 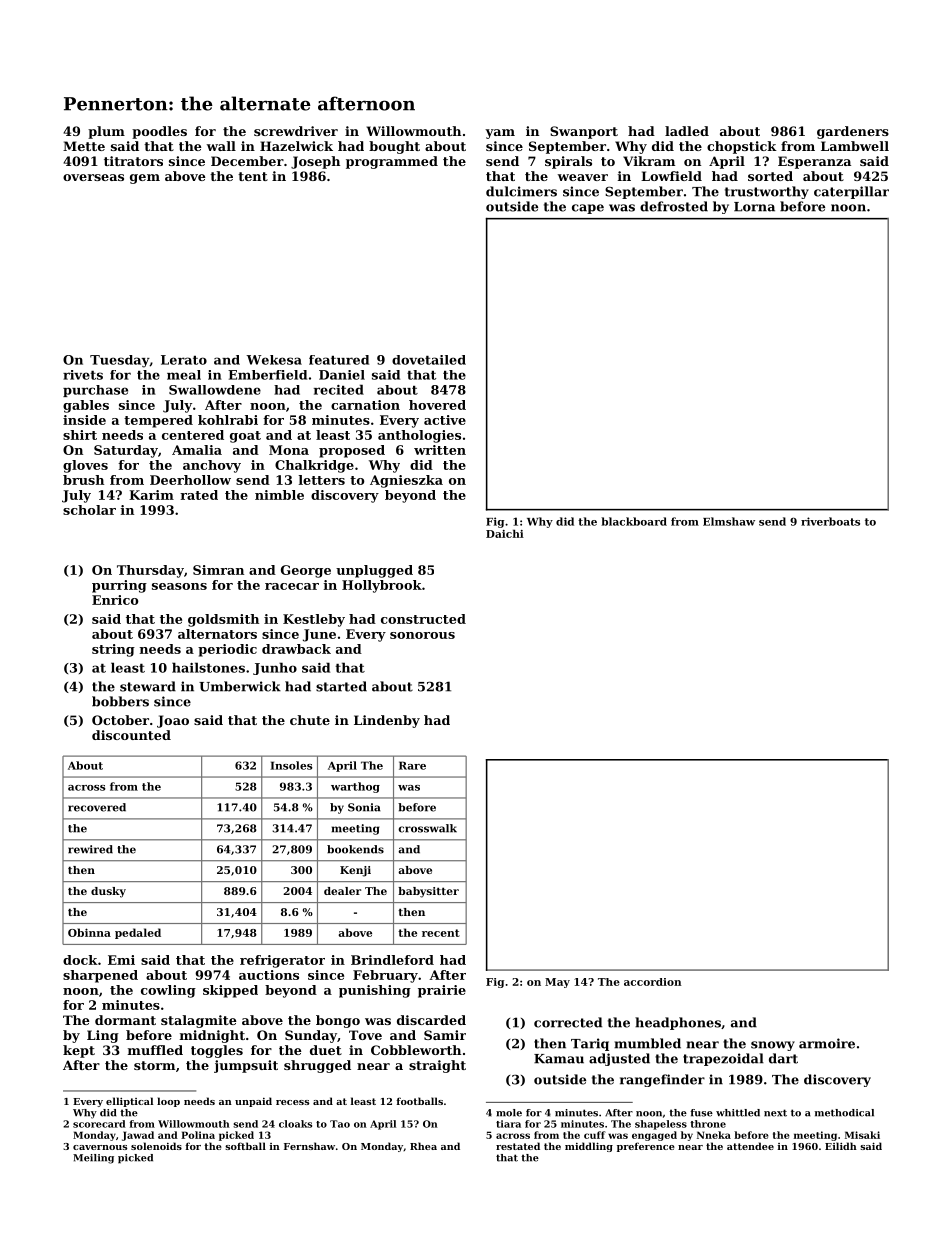 What do you see at coordinates (100, 976) in the document?
I see `sharpened` at bounding box center [100, 976].
